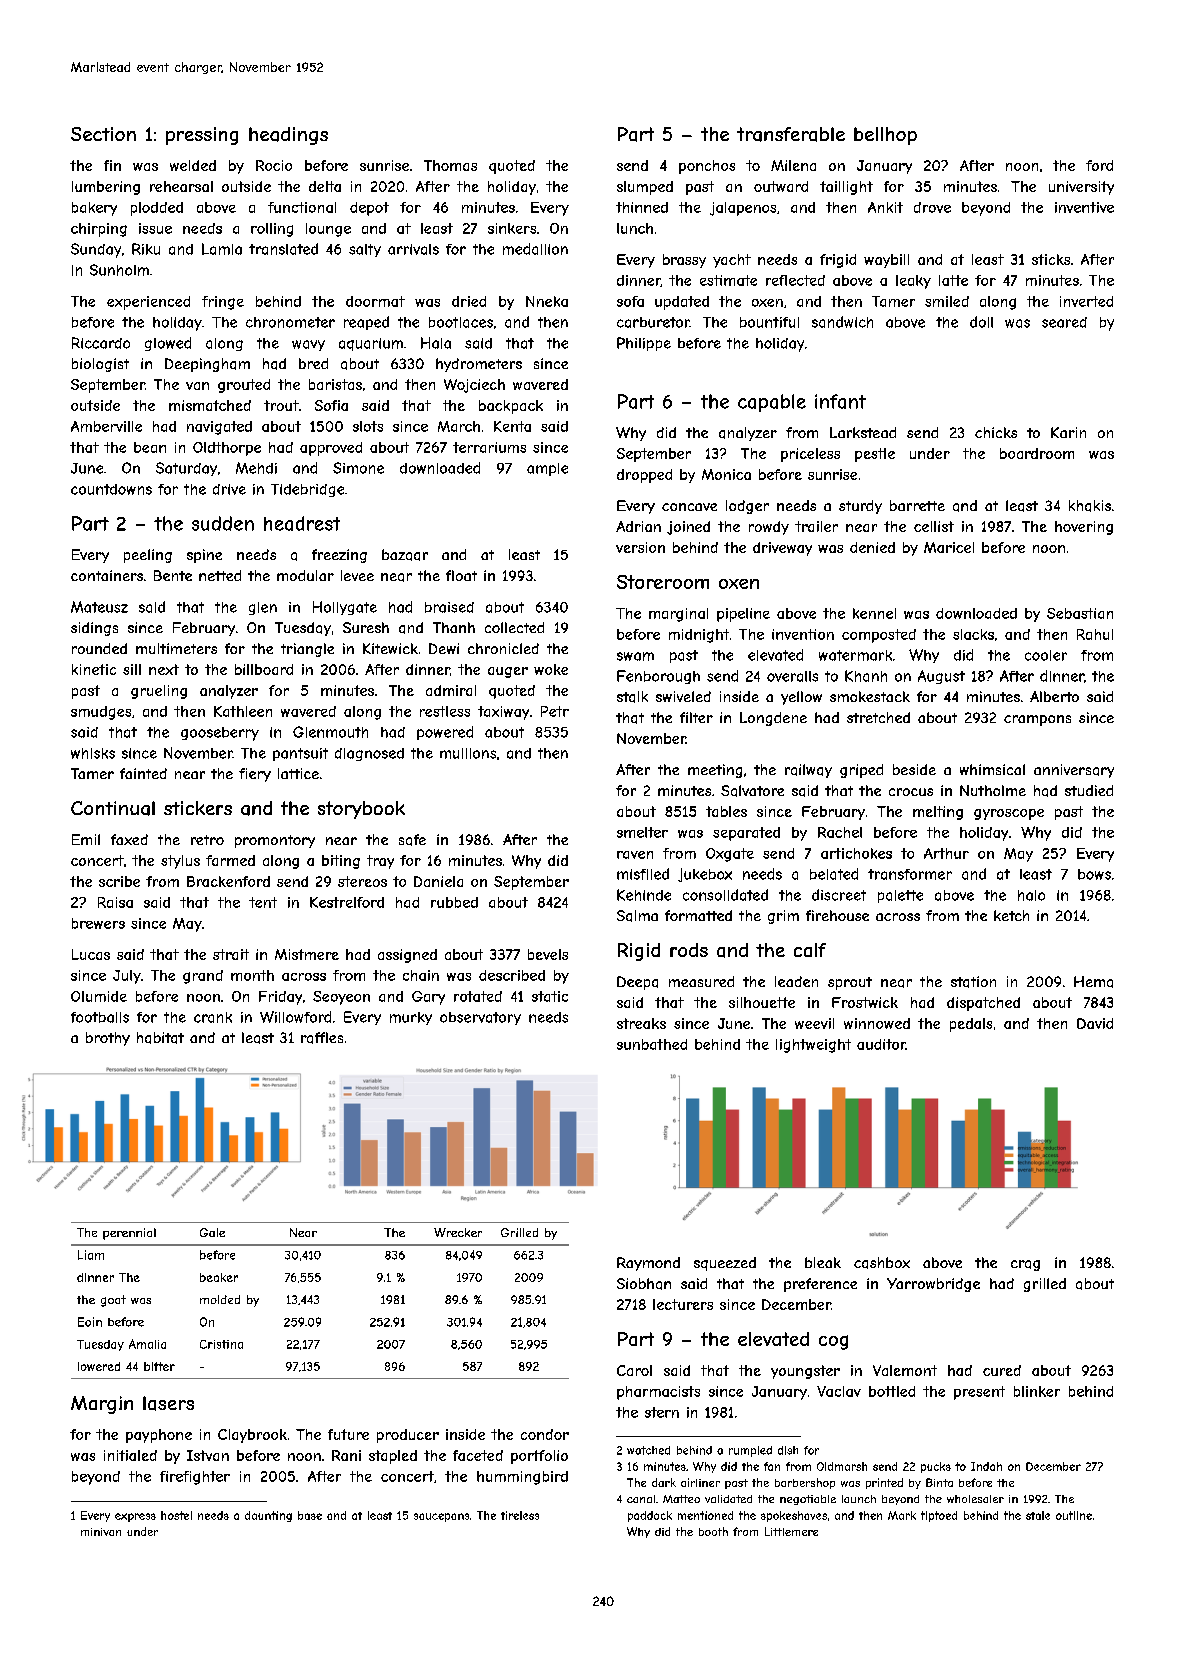 This image has width=1185, height=1676. What do you see at coordinates (683, 1304) in the image?
I see `lecturers` at bounding box center [683, 1304].
